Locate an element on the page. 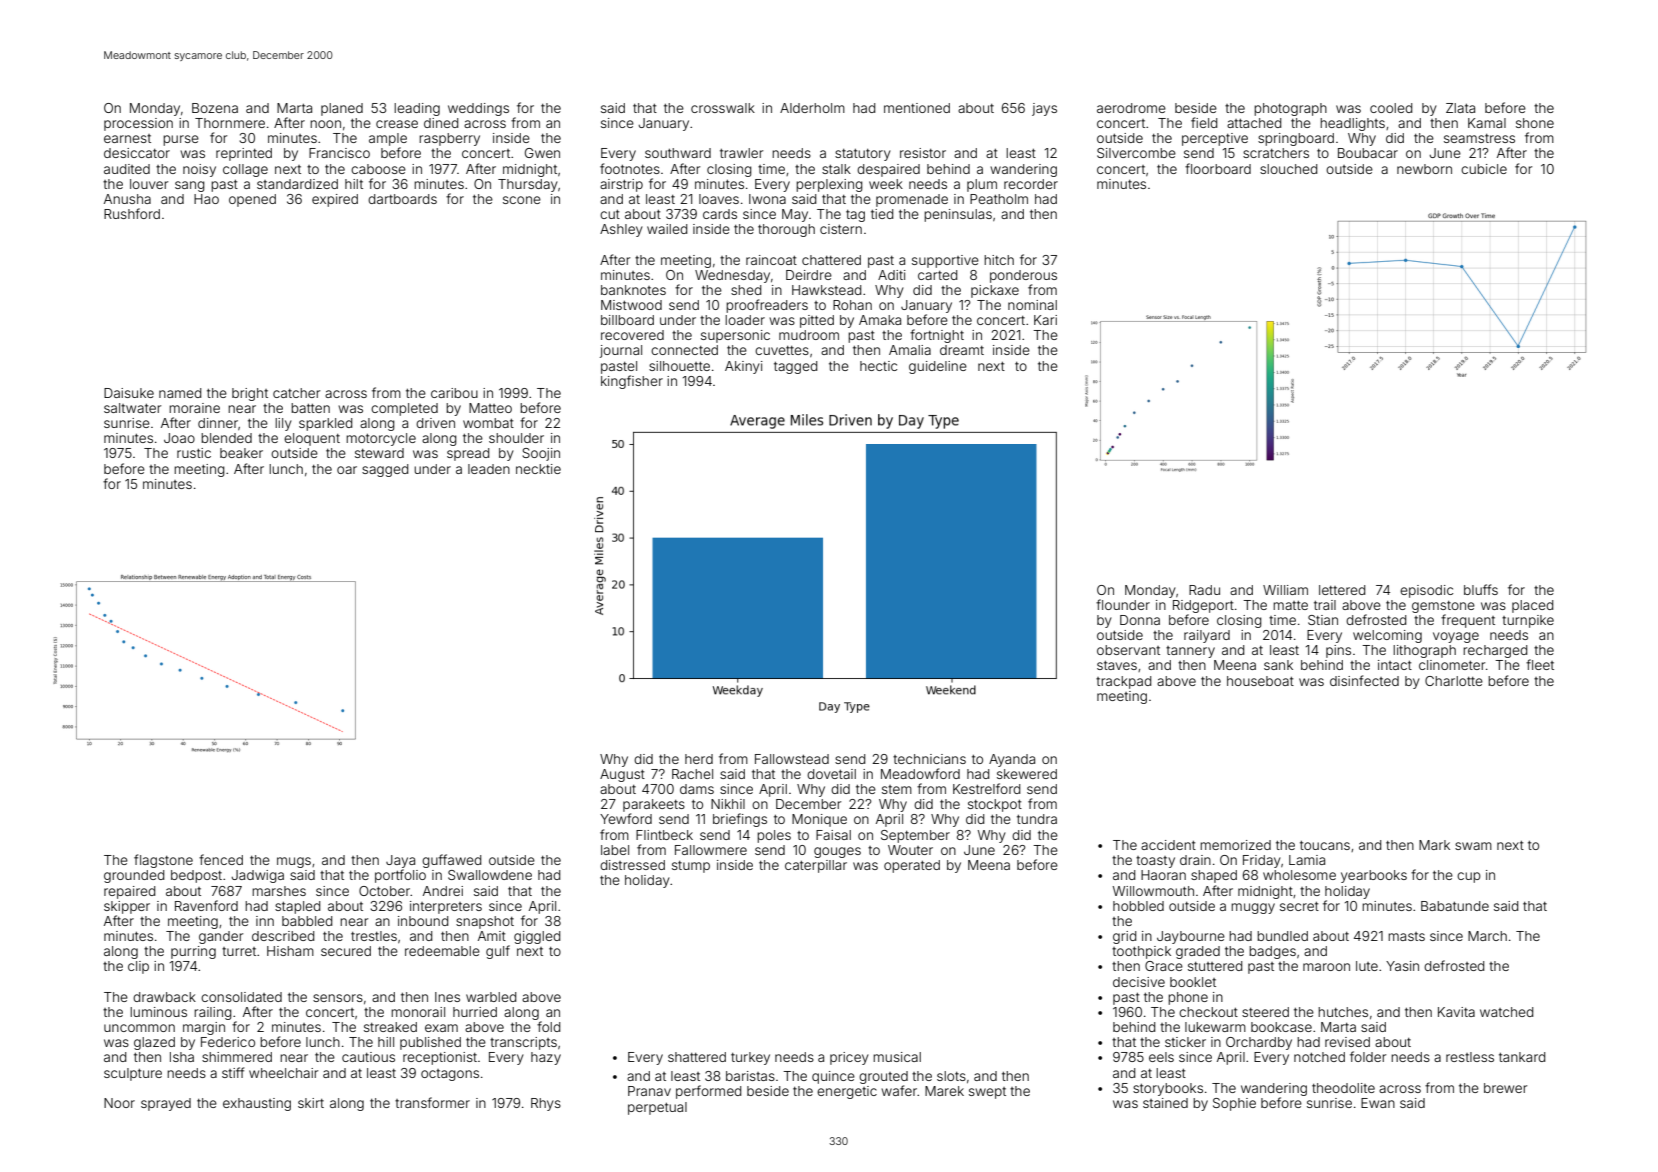 The height and width of the document is (1172, 1658). mugs is located at coordinates (294, 862).
